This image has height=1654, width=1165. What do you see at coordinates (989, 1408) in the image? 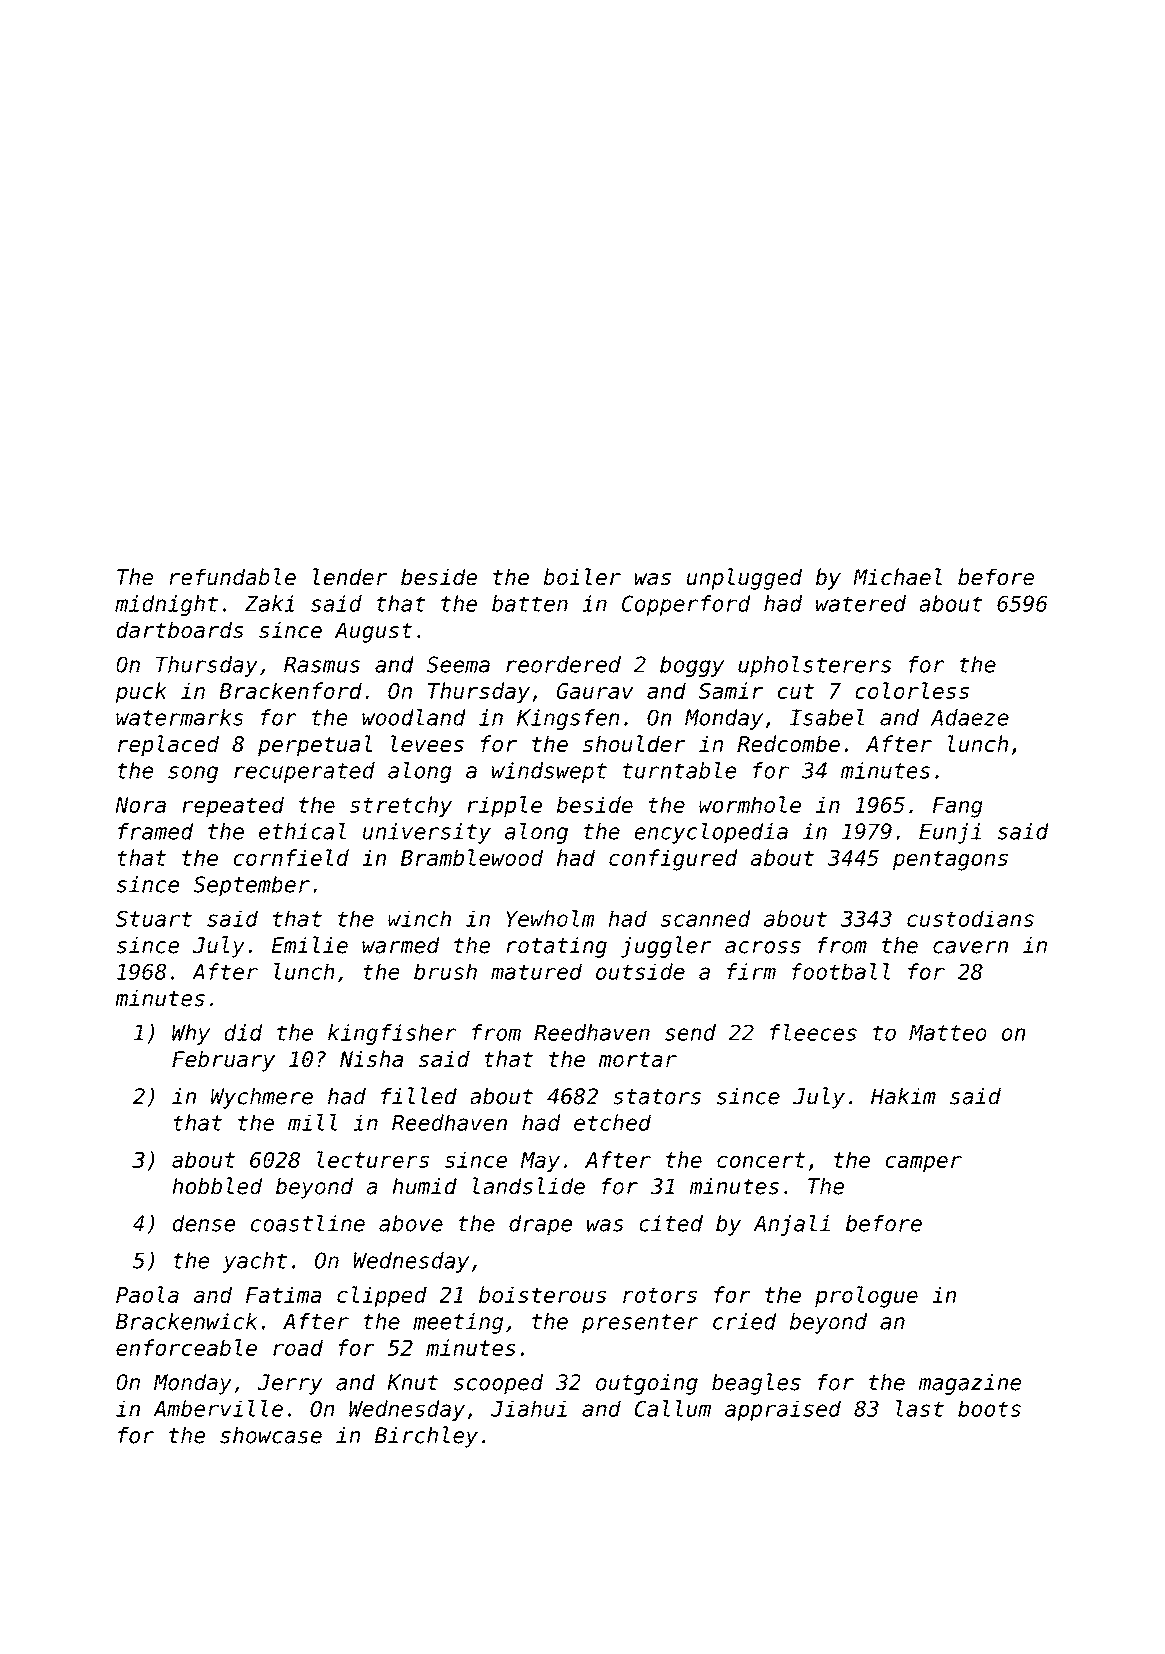
I see `boots` at bounding box center [989, 1408].
